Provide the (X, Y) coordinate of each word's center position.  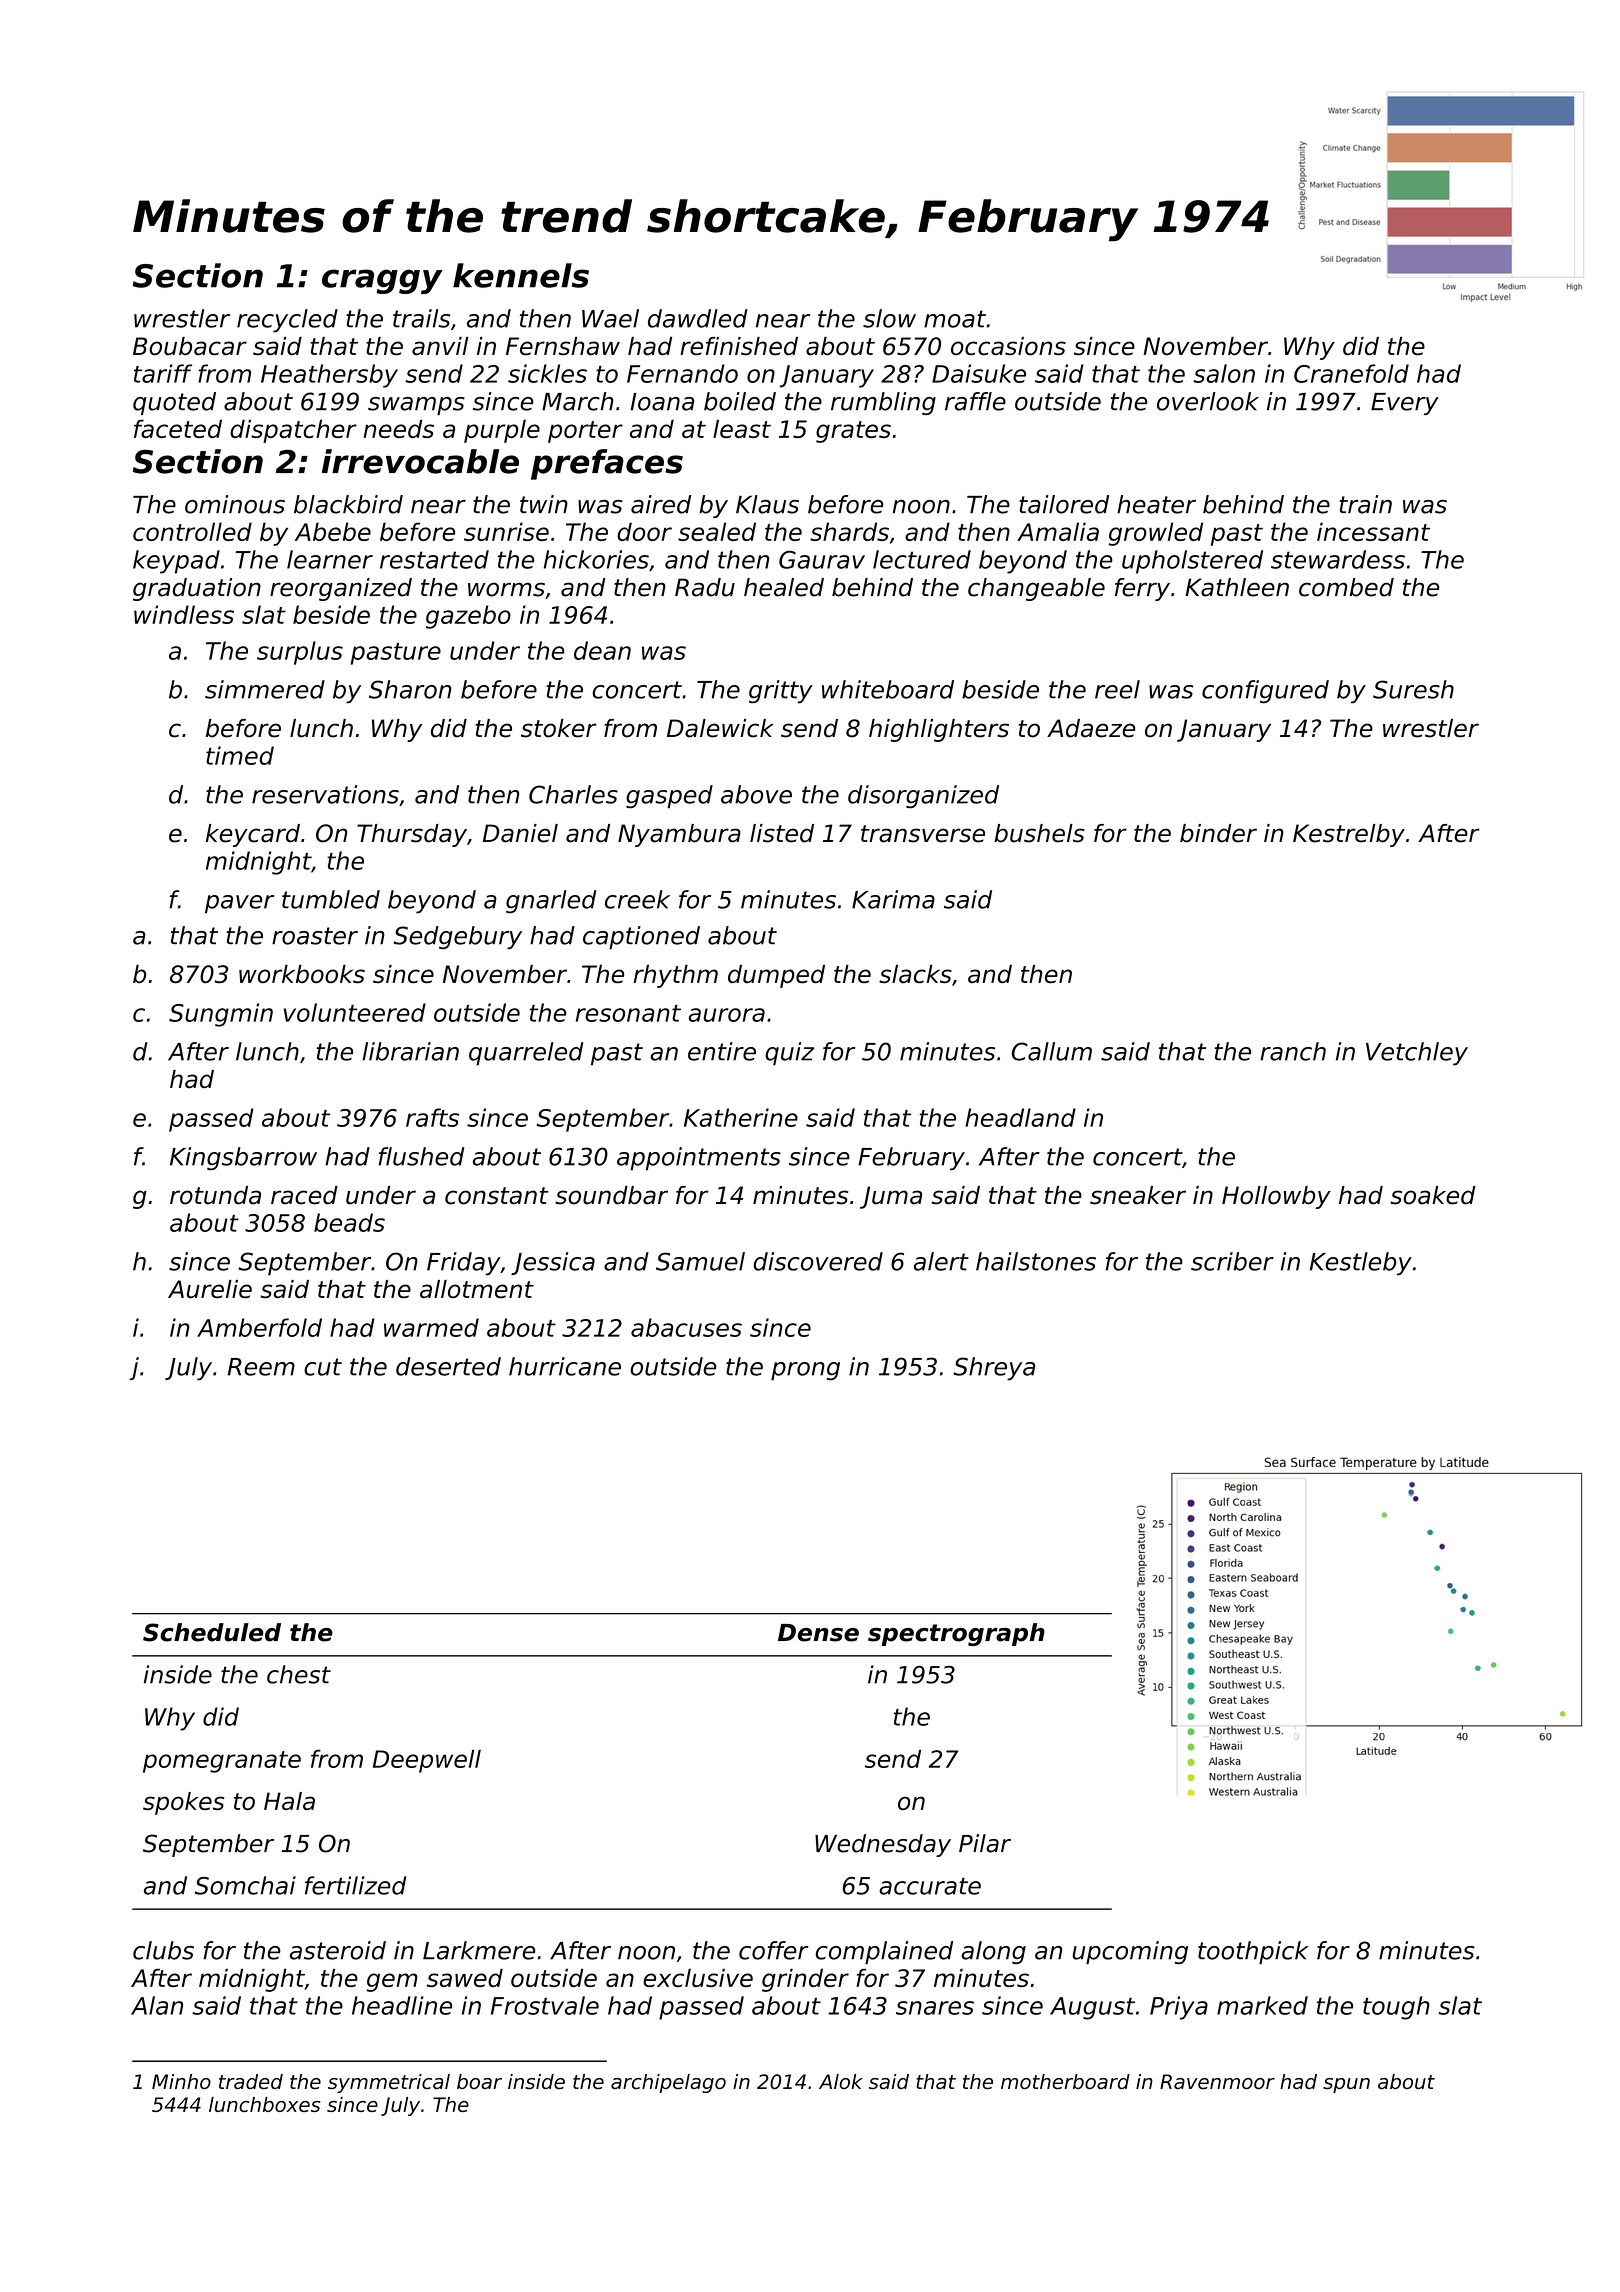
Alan (157, 2005)
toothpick (1253, 1952)
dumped (776, 976)
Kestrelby (1349, 835)
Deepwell (427, 1761)
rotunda (215, 1195)
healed (784, 587)
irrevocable (420, 461)
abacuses (686, 1327)
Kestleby (1361, 1264)
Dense (818, 1633)
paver (239, 904)
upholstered (1192, 562)
